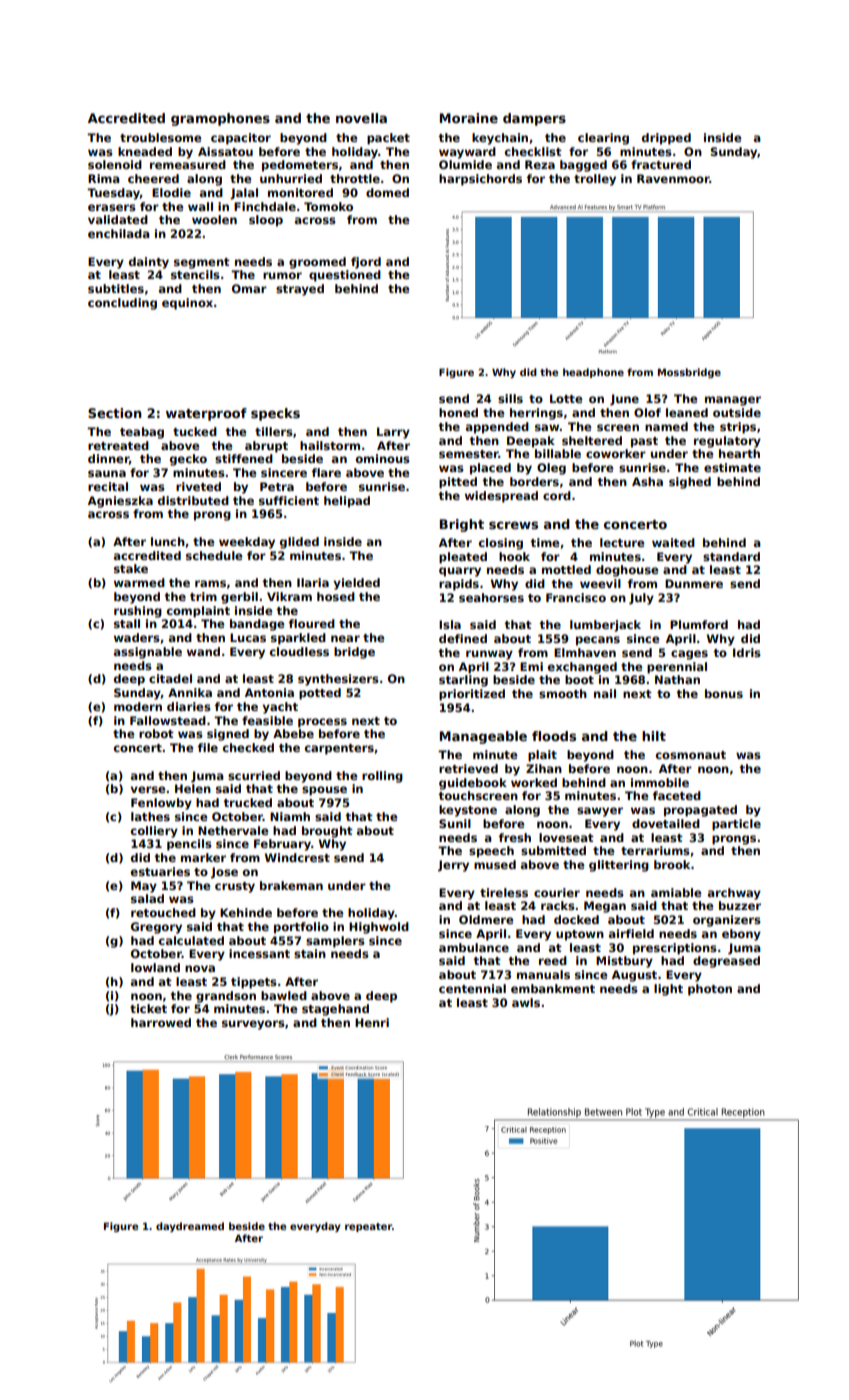 This page has height=1400, width=849. I want to click on cosmonaut, so click(691, 755).
